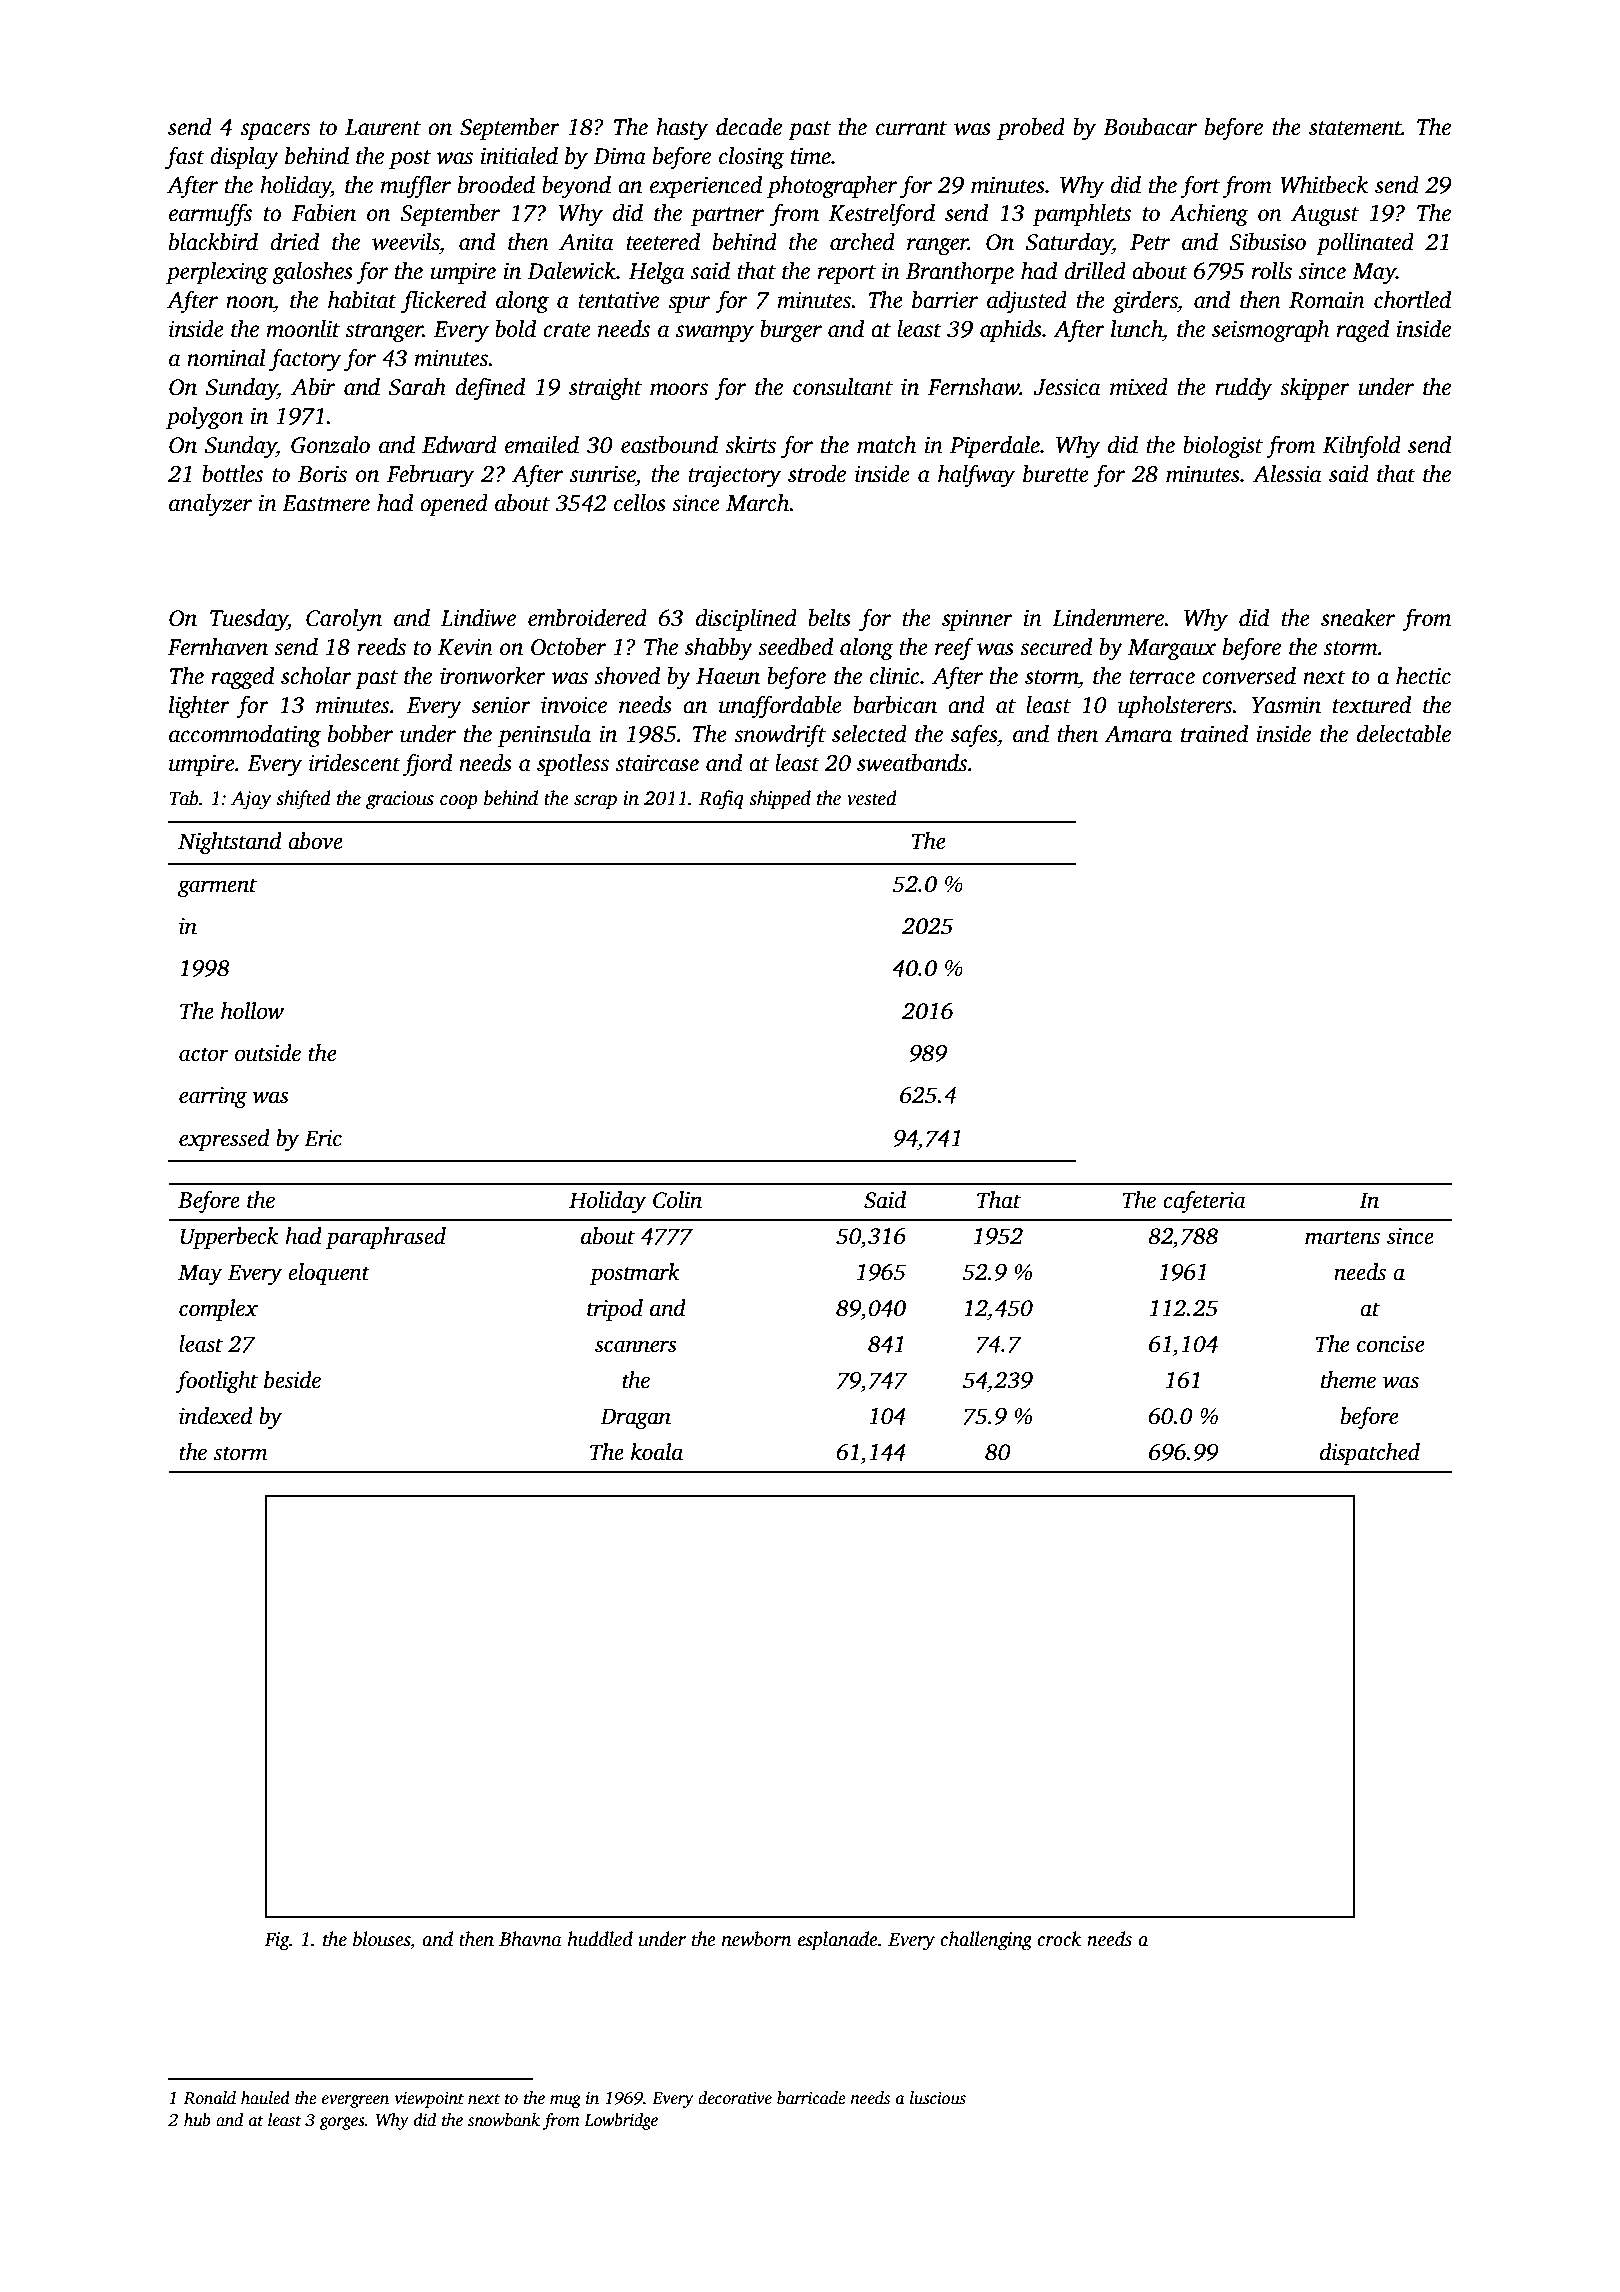 This document has height=2292, width=1620. I want to click on luscious, so click(938, 2098).
